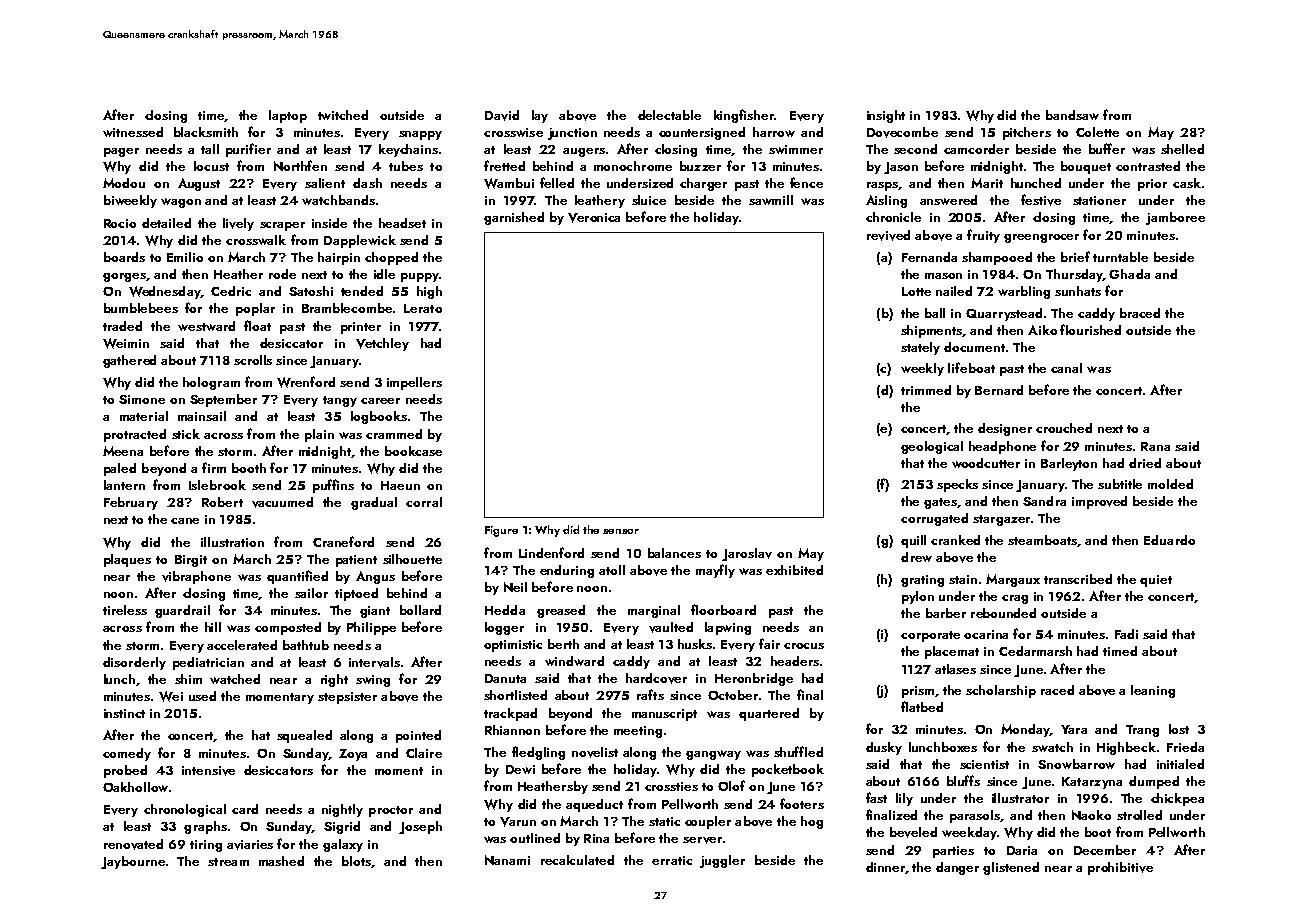  I want to click on renovated, so click(133, 844).
